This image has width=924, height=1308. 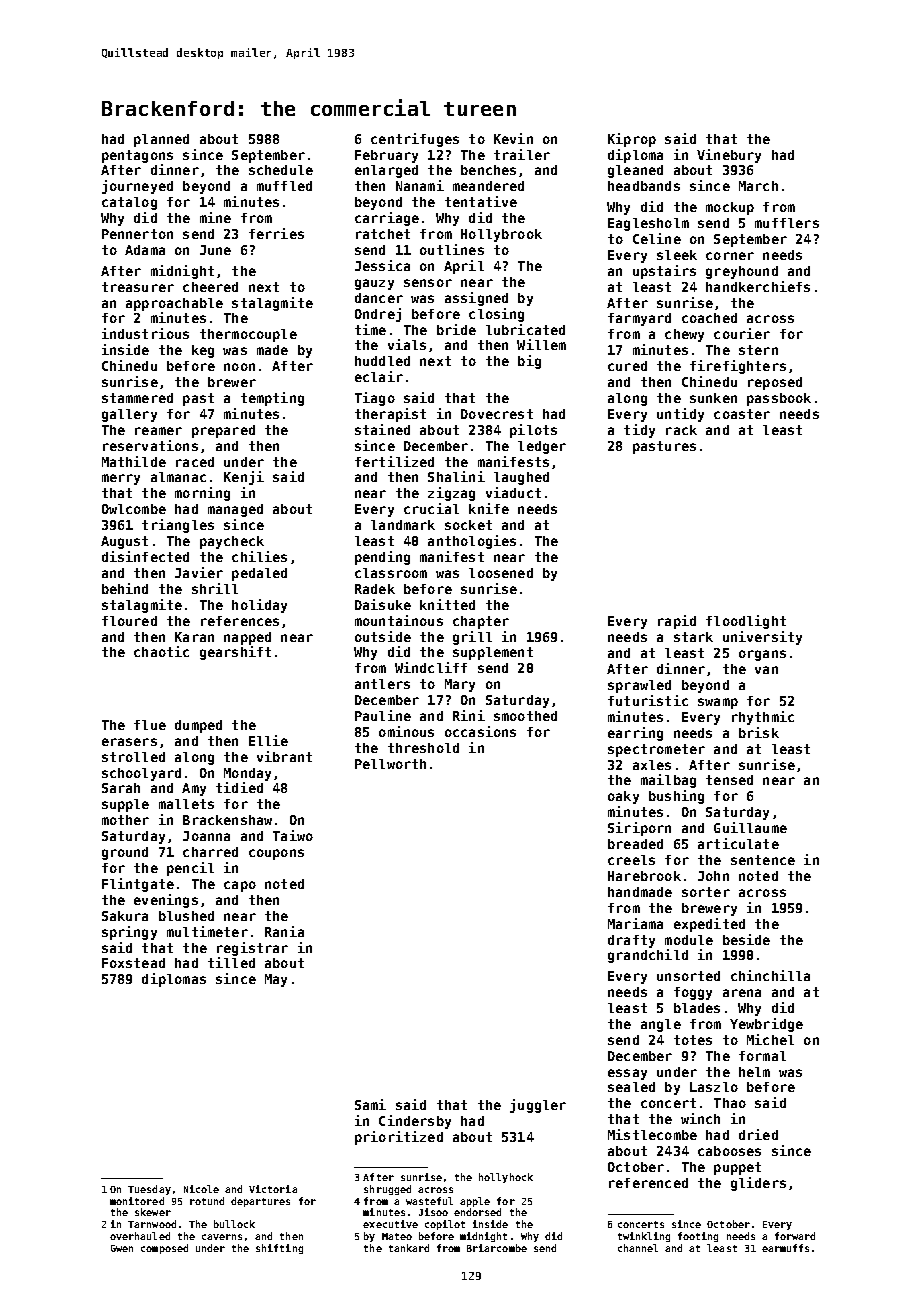 I want to click on viaduct, so click(x=513, y=492).
